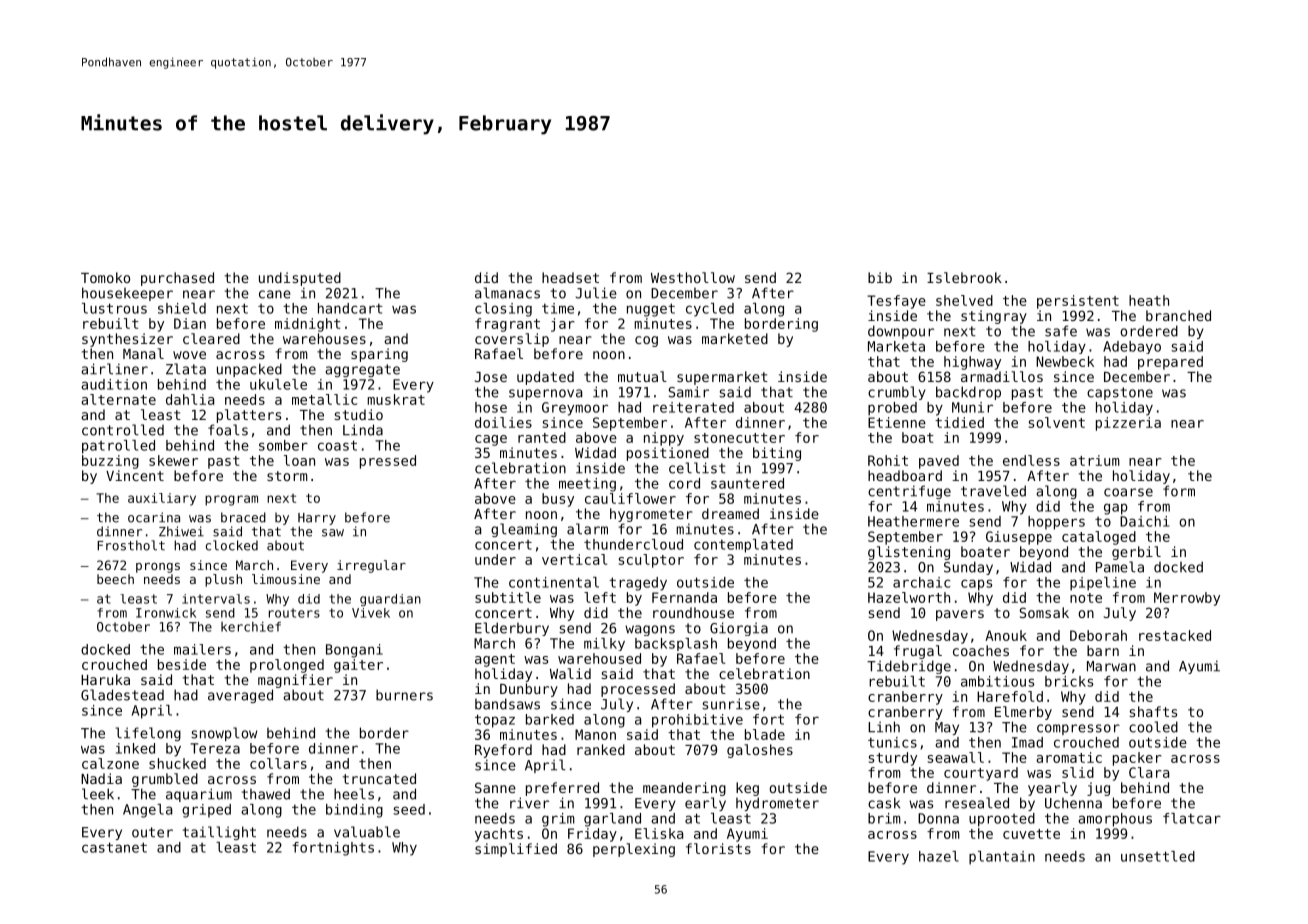 This screenshot has height=924, width=1308. Describe the element at coordinates (379, 778) in the screenshot. I see `truncated` at that location.
